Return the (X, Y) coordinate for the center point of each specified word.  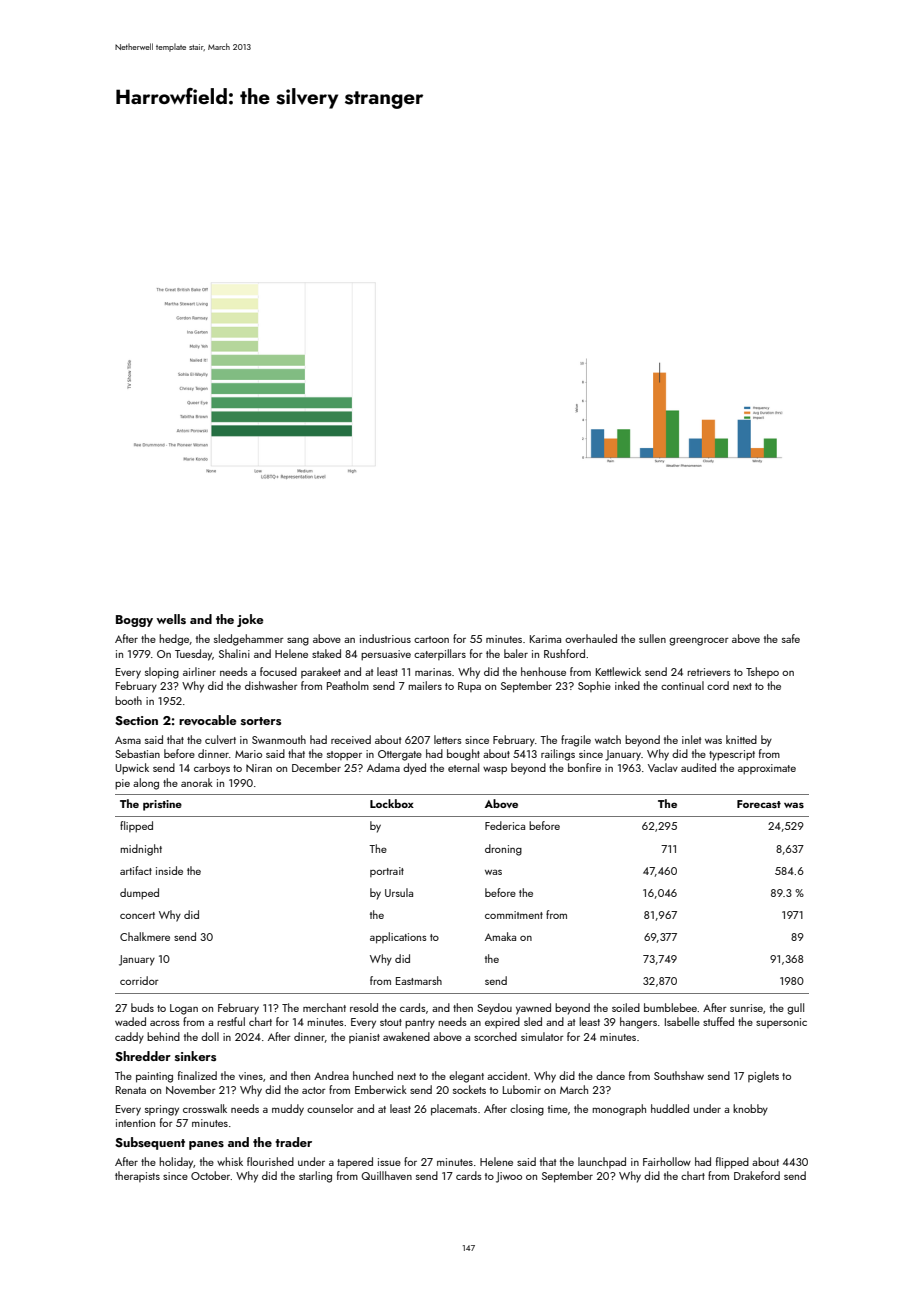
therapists (137, 1176)
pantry (420, 1024)
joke (250, 620)
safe (791, 638)
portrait (387, 872)
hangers (638, 1023)
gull (795, 1009)
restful (231, 1021)
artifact (136, 870)
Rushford (564, 653)
